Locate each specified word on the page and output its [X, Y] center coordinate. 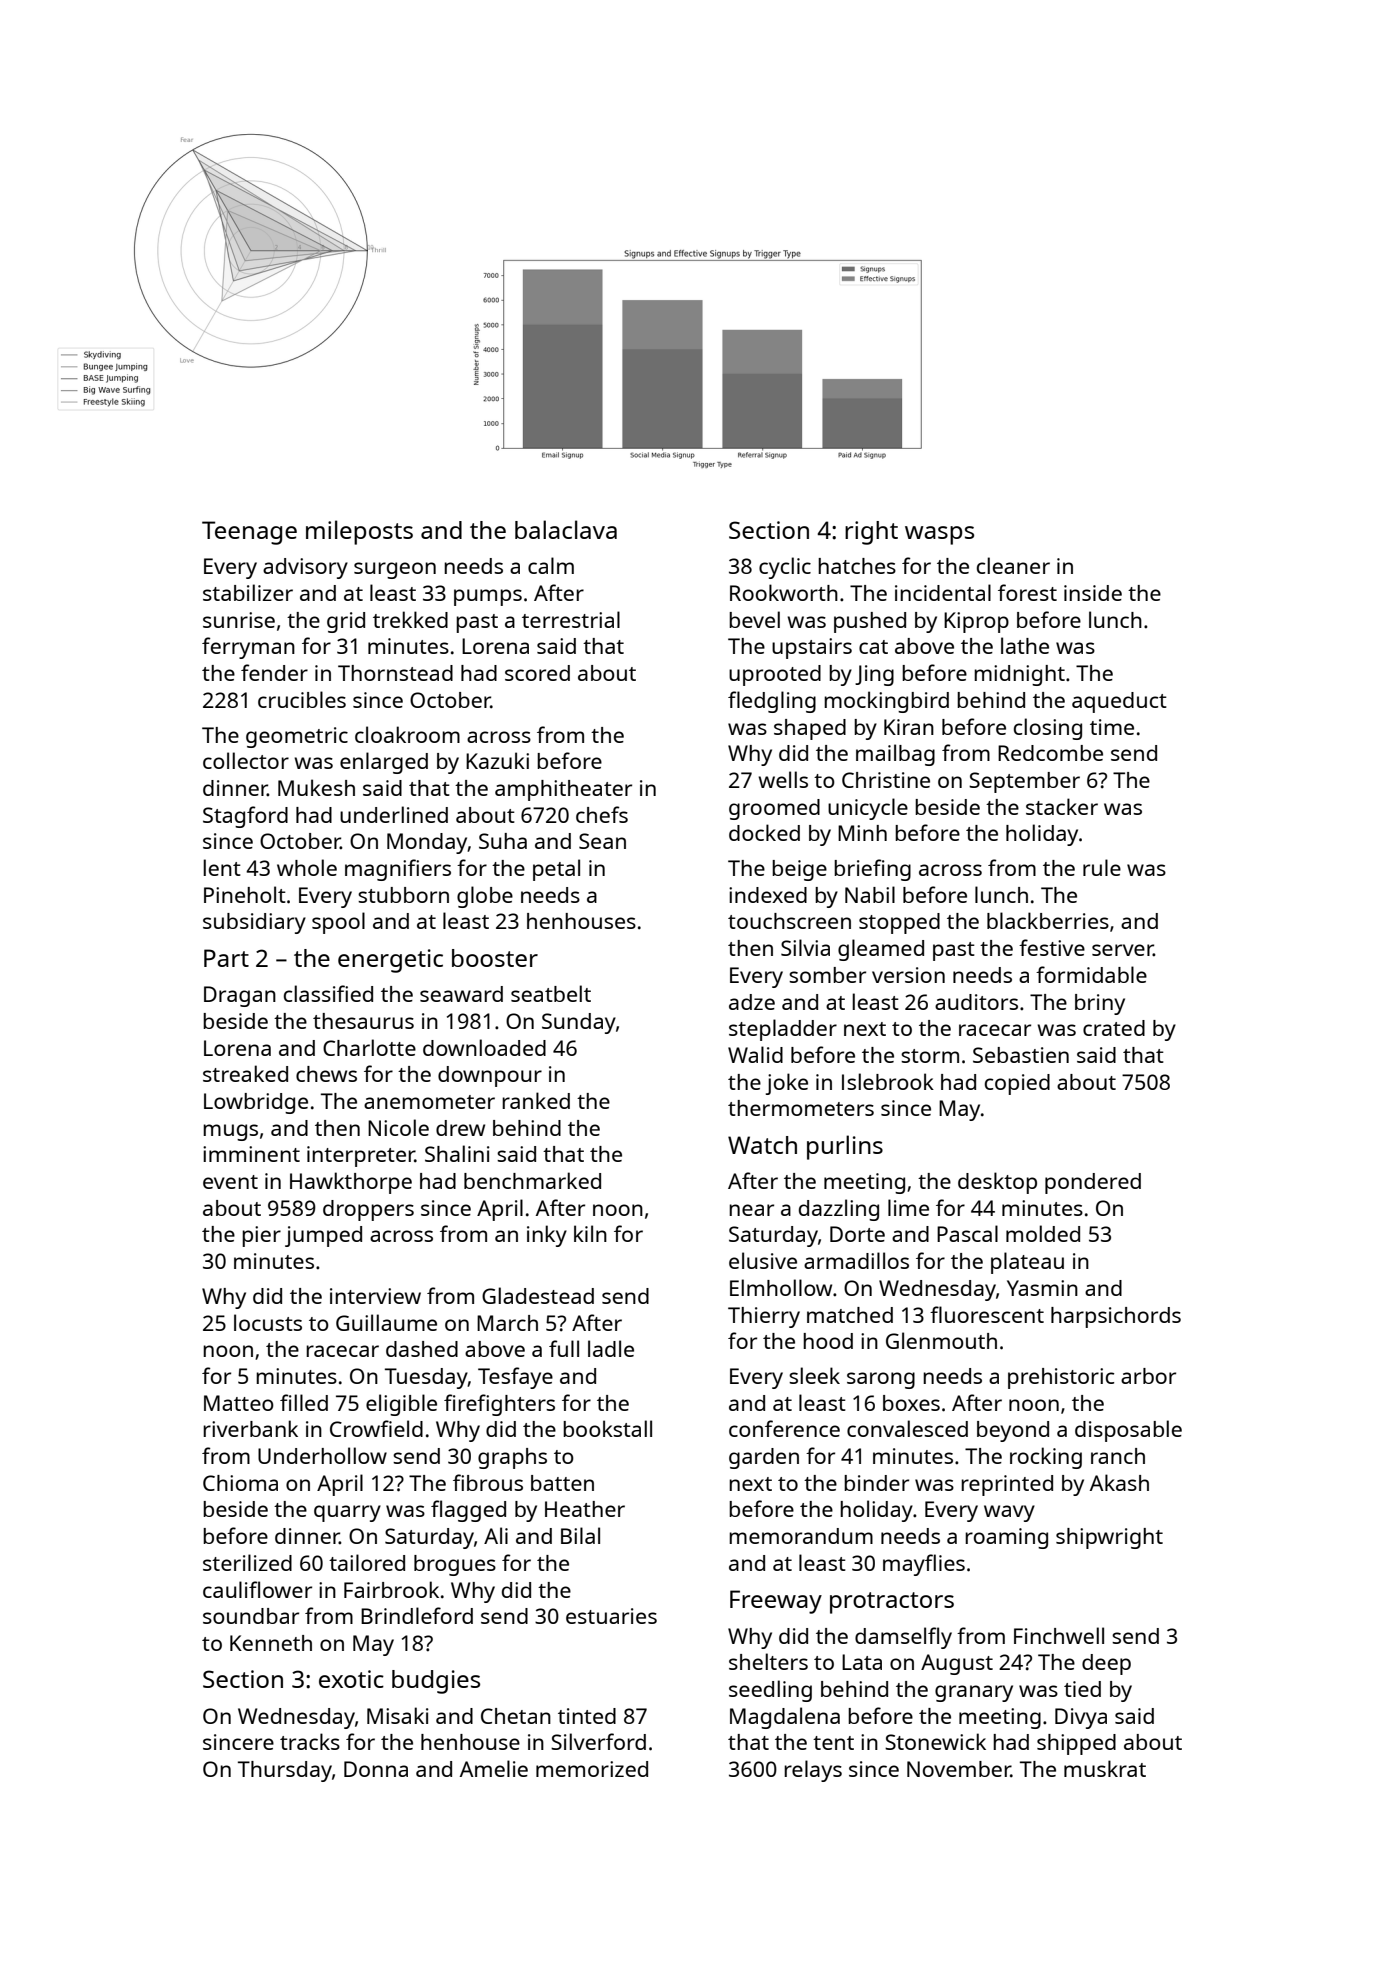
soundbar [251, 1616]
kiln [590, 1233]
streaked [245, 1073]
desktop [997, 1183]
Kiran [909, 727]
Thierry [764, 1317]
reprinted [1007, 1485]
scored [537, 673]
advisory [305, 568]
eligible [401, 1405]
